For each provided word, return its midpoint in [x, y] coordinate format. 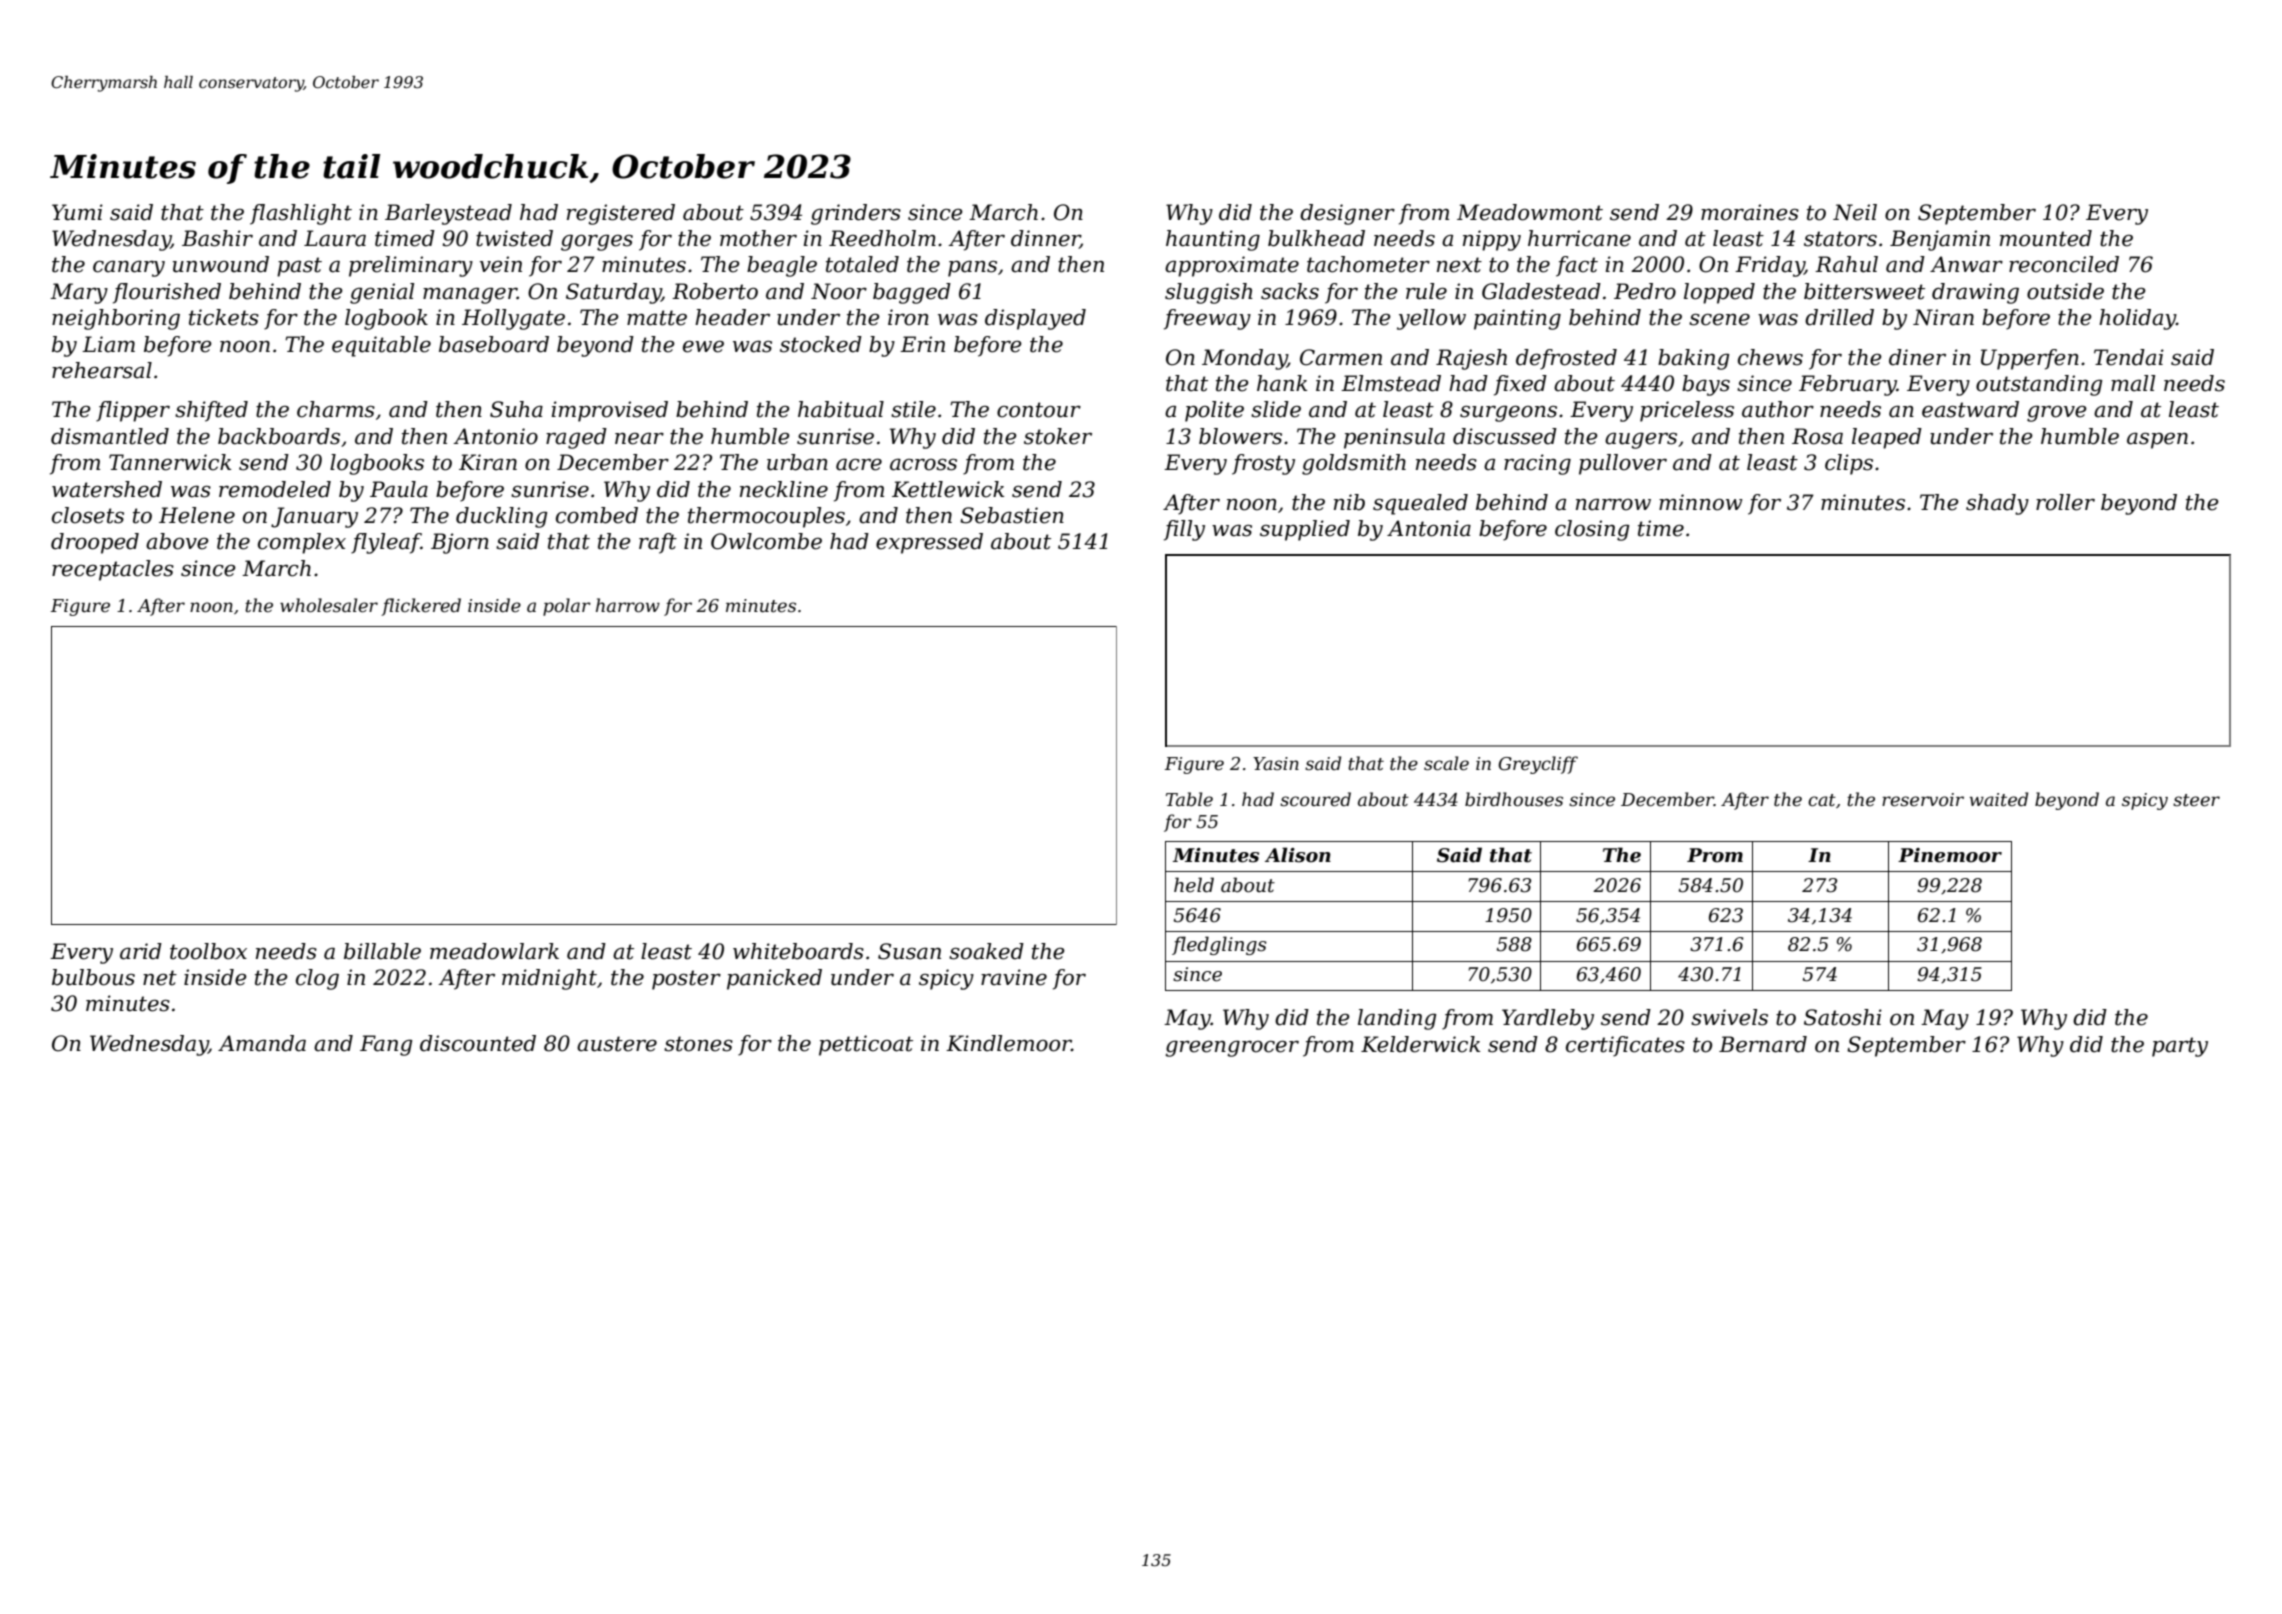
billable [382, 951]
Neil [1855, 212]
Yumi [77, 212]
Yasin [1276, 763]
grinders [856, 214]
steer [2196, 800]
